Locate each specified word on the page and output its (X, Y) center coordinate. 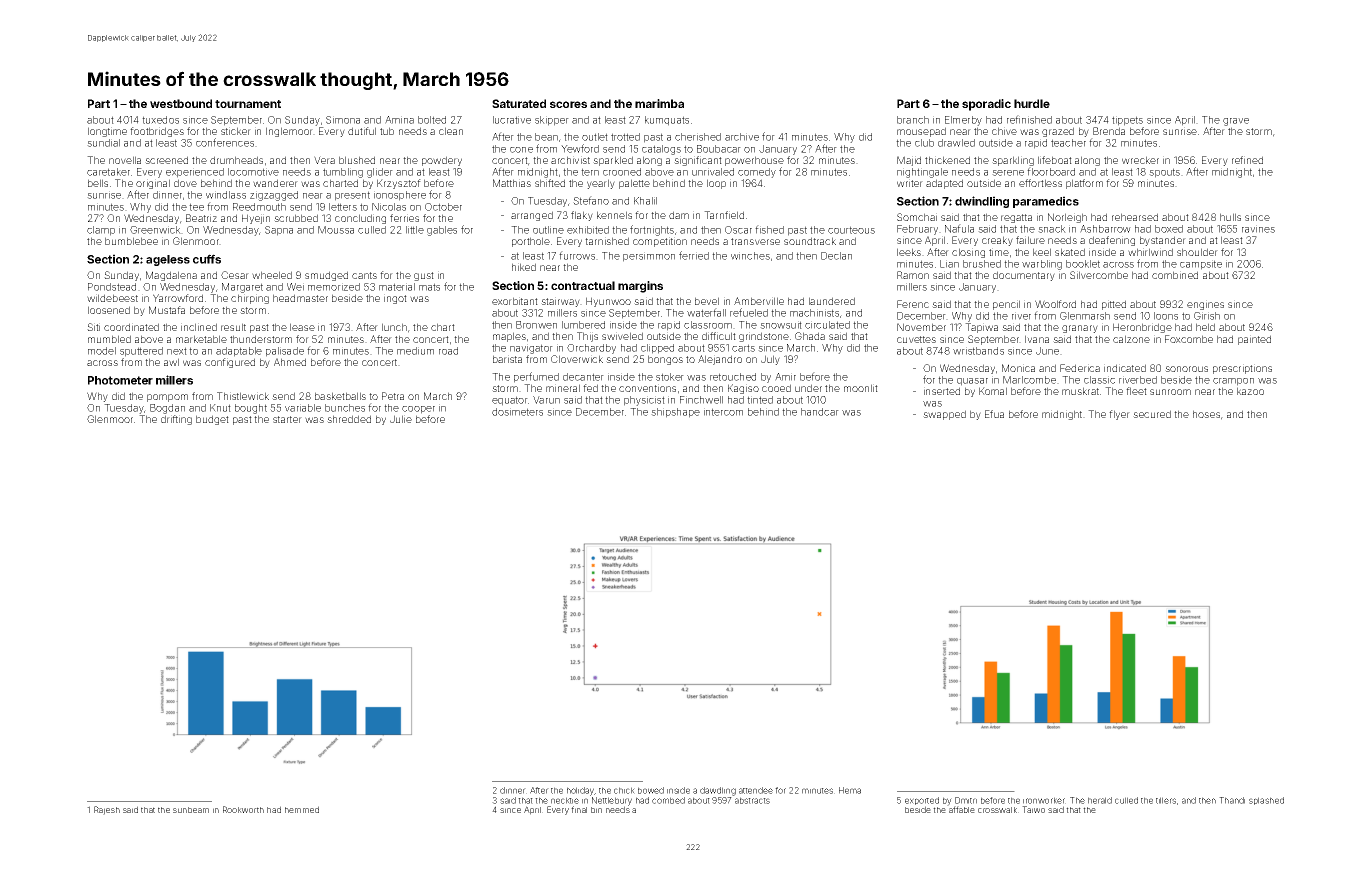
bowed (651, 790)
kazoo (1250, 391)
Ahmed (290, 362)
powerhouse (754, 161)
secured (1152, 414)
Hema (850, 790)
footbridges (157, 132)
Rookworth (243, 809)
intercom (723, 412)
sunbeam (191, 810)
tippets (1127, 121)
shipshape (675, 413)
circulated (827, 325)
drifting (176, 420)
